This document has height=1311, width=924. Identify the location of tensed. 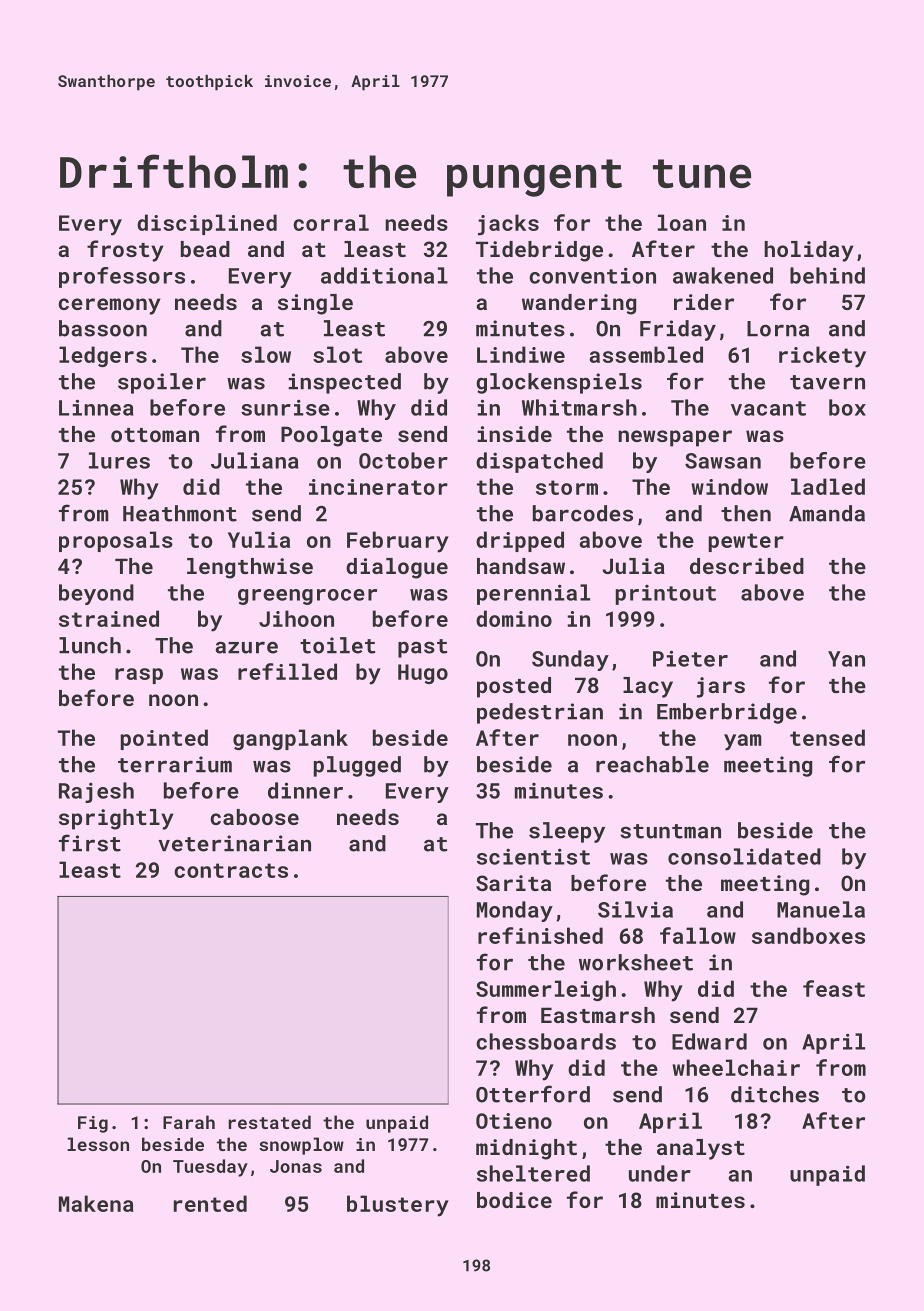
(827, 737).
